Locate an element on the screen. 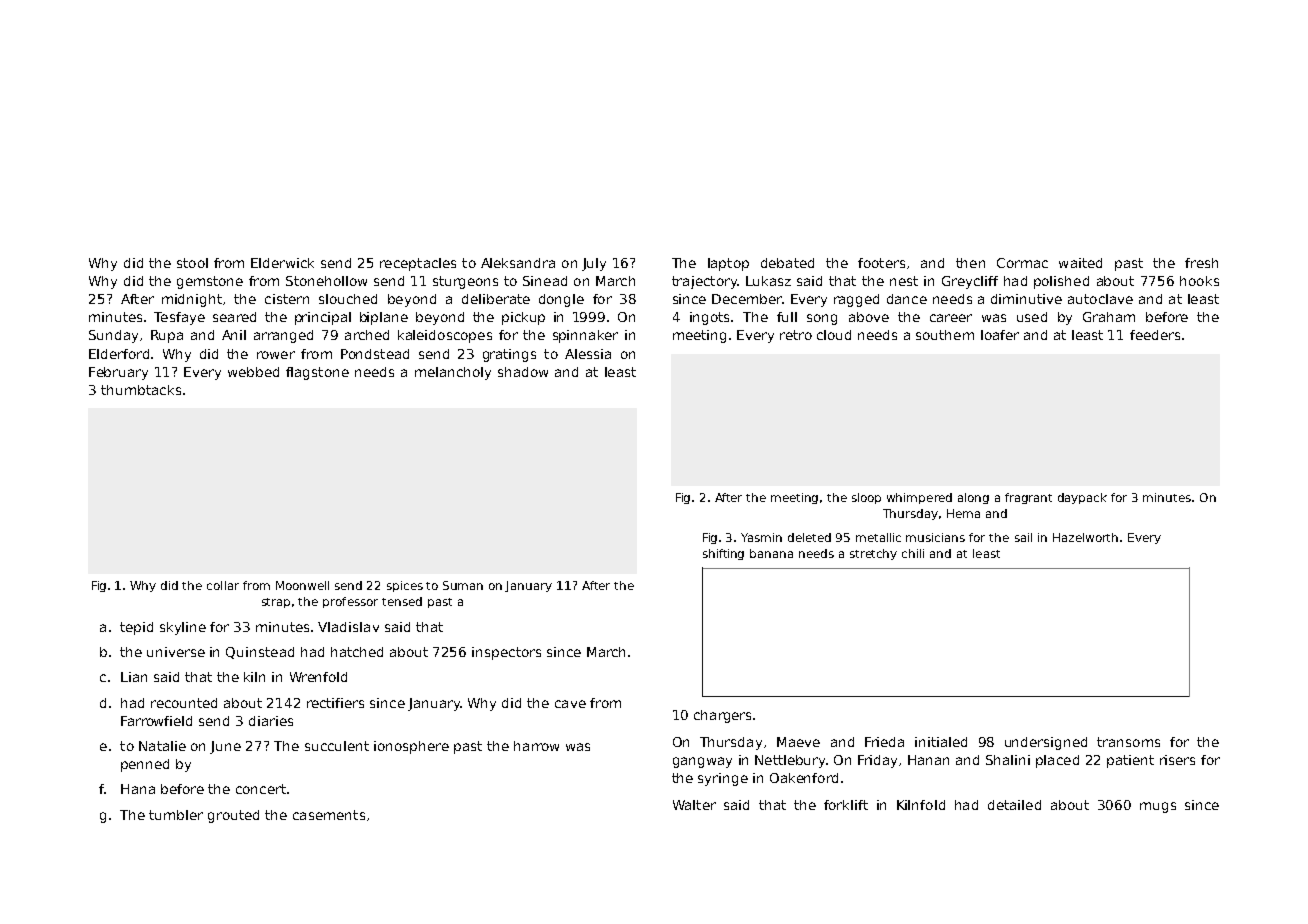 This screenshot has height=924, width=1308. daypack is located at coordinates (1082, 498).
